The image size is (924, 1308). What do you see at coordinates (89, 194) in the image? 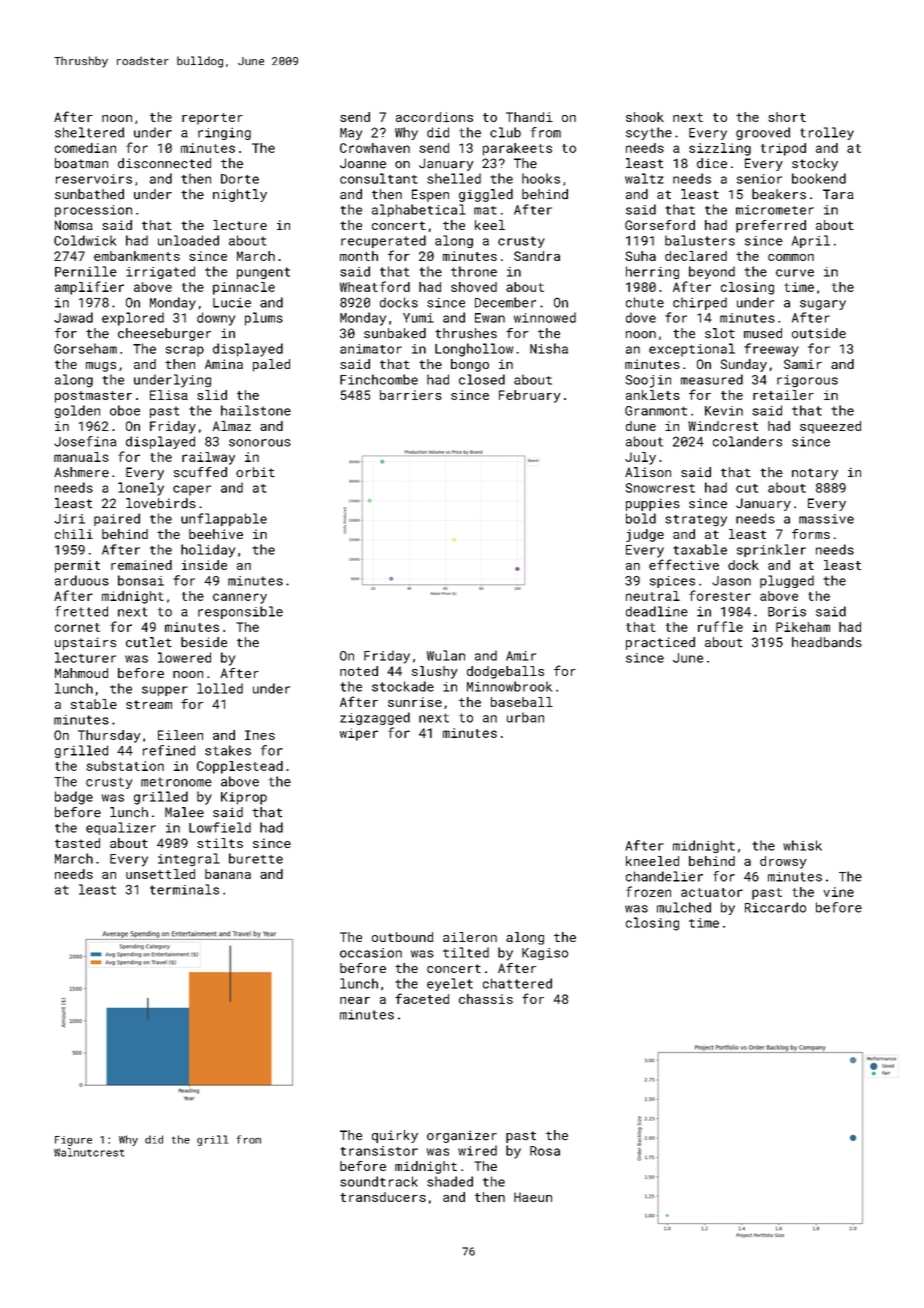
I see `sunbathed` at bounding box center [89, 194].
